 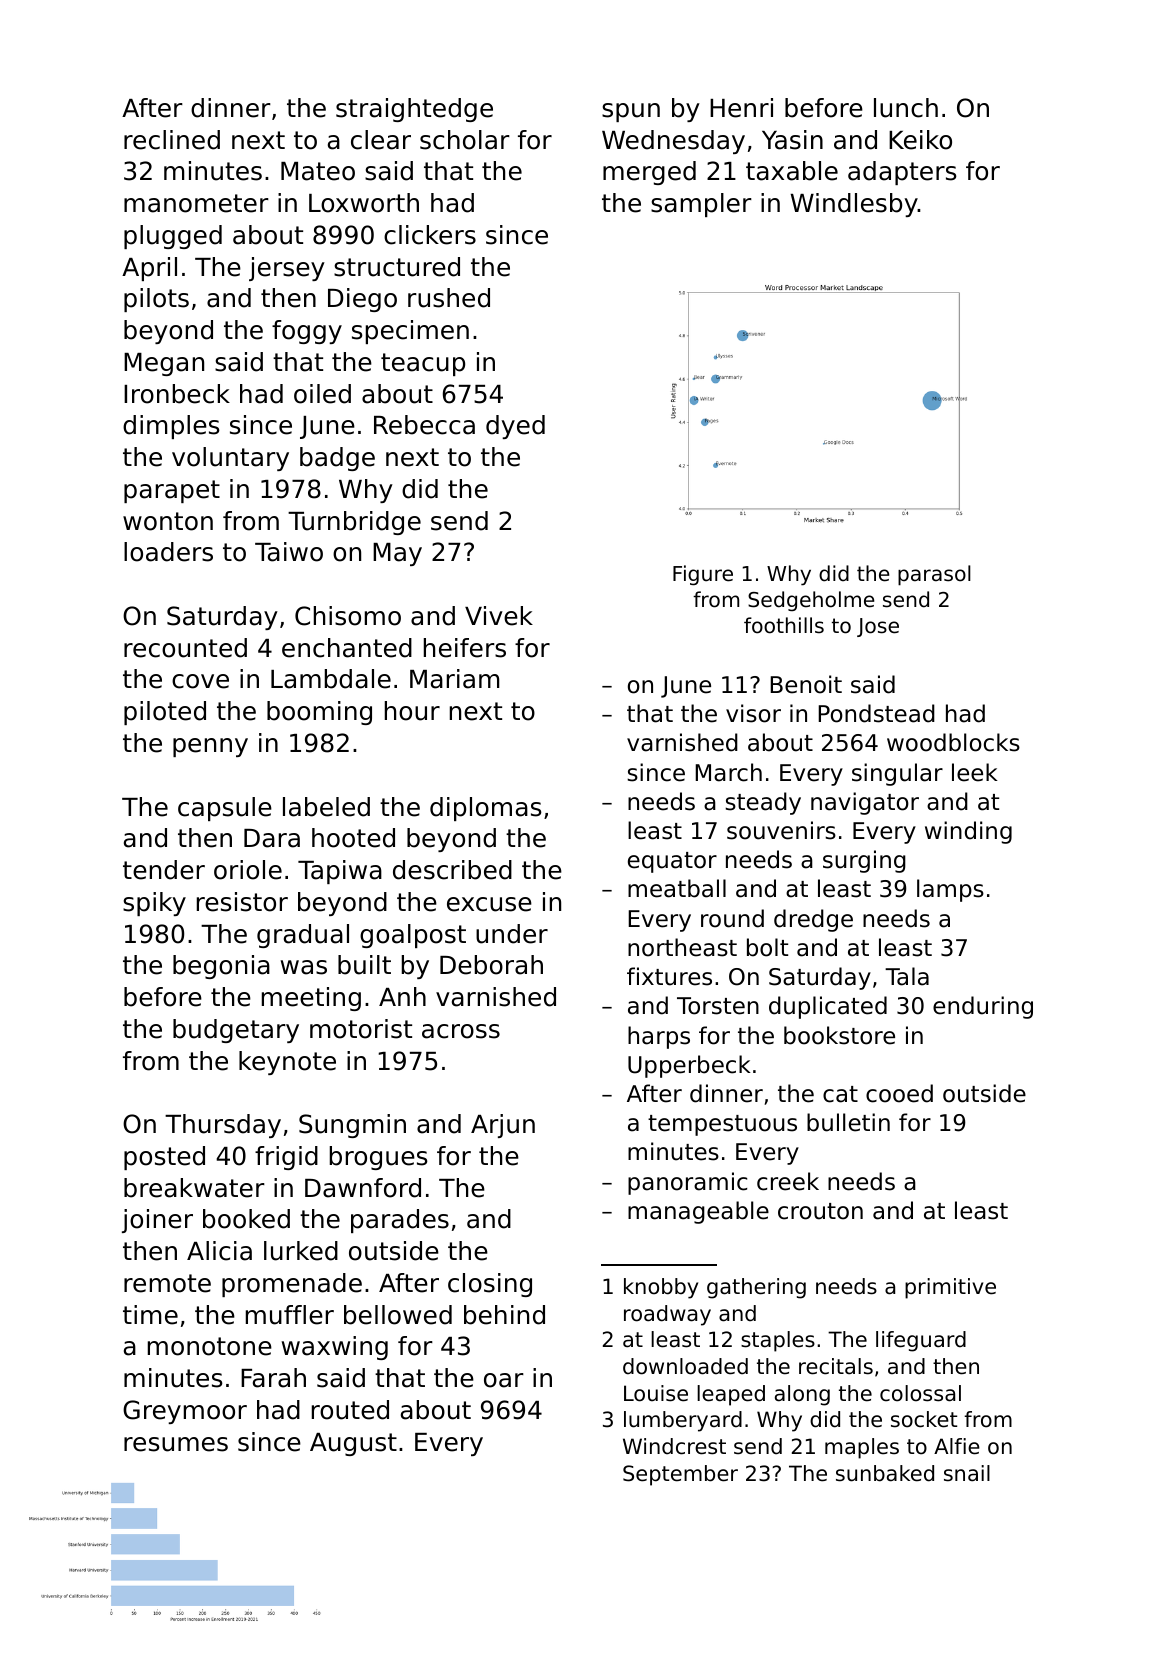 What do you see at coordinates (741, 108) in the page?
I see `Henri` at bounding box center [741, 108].
